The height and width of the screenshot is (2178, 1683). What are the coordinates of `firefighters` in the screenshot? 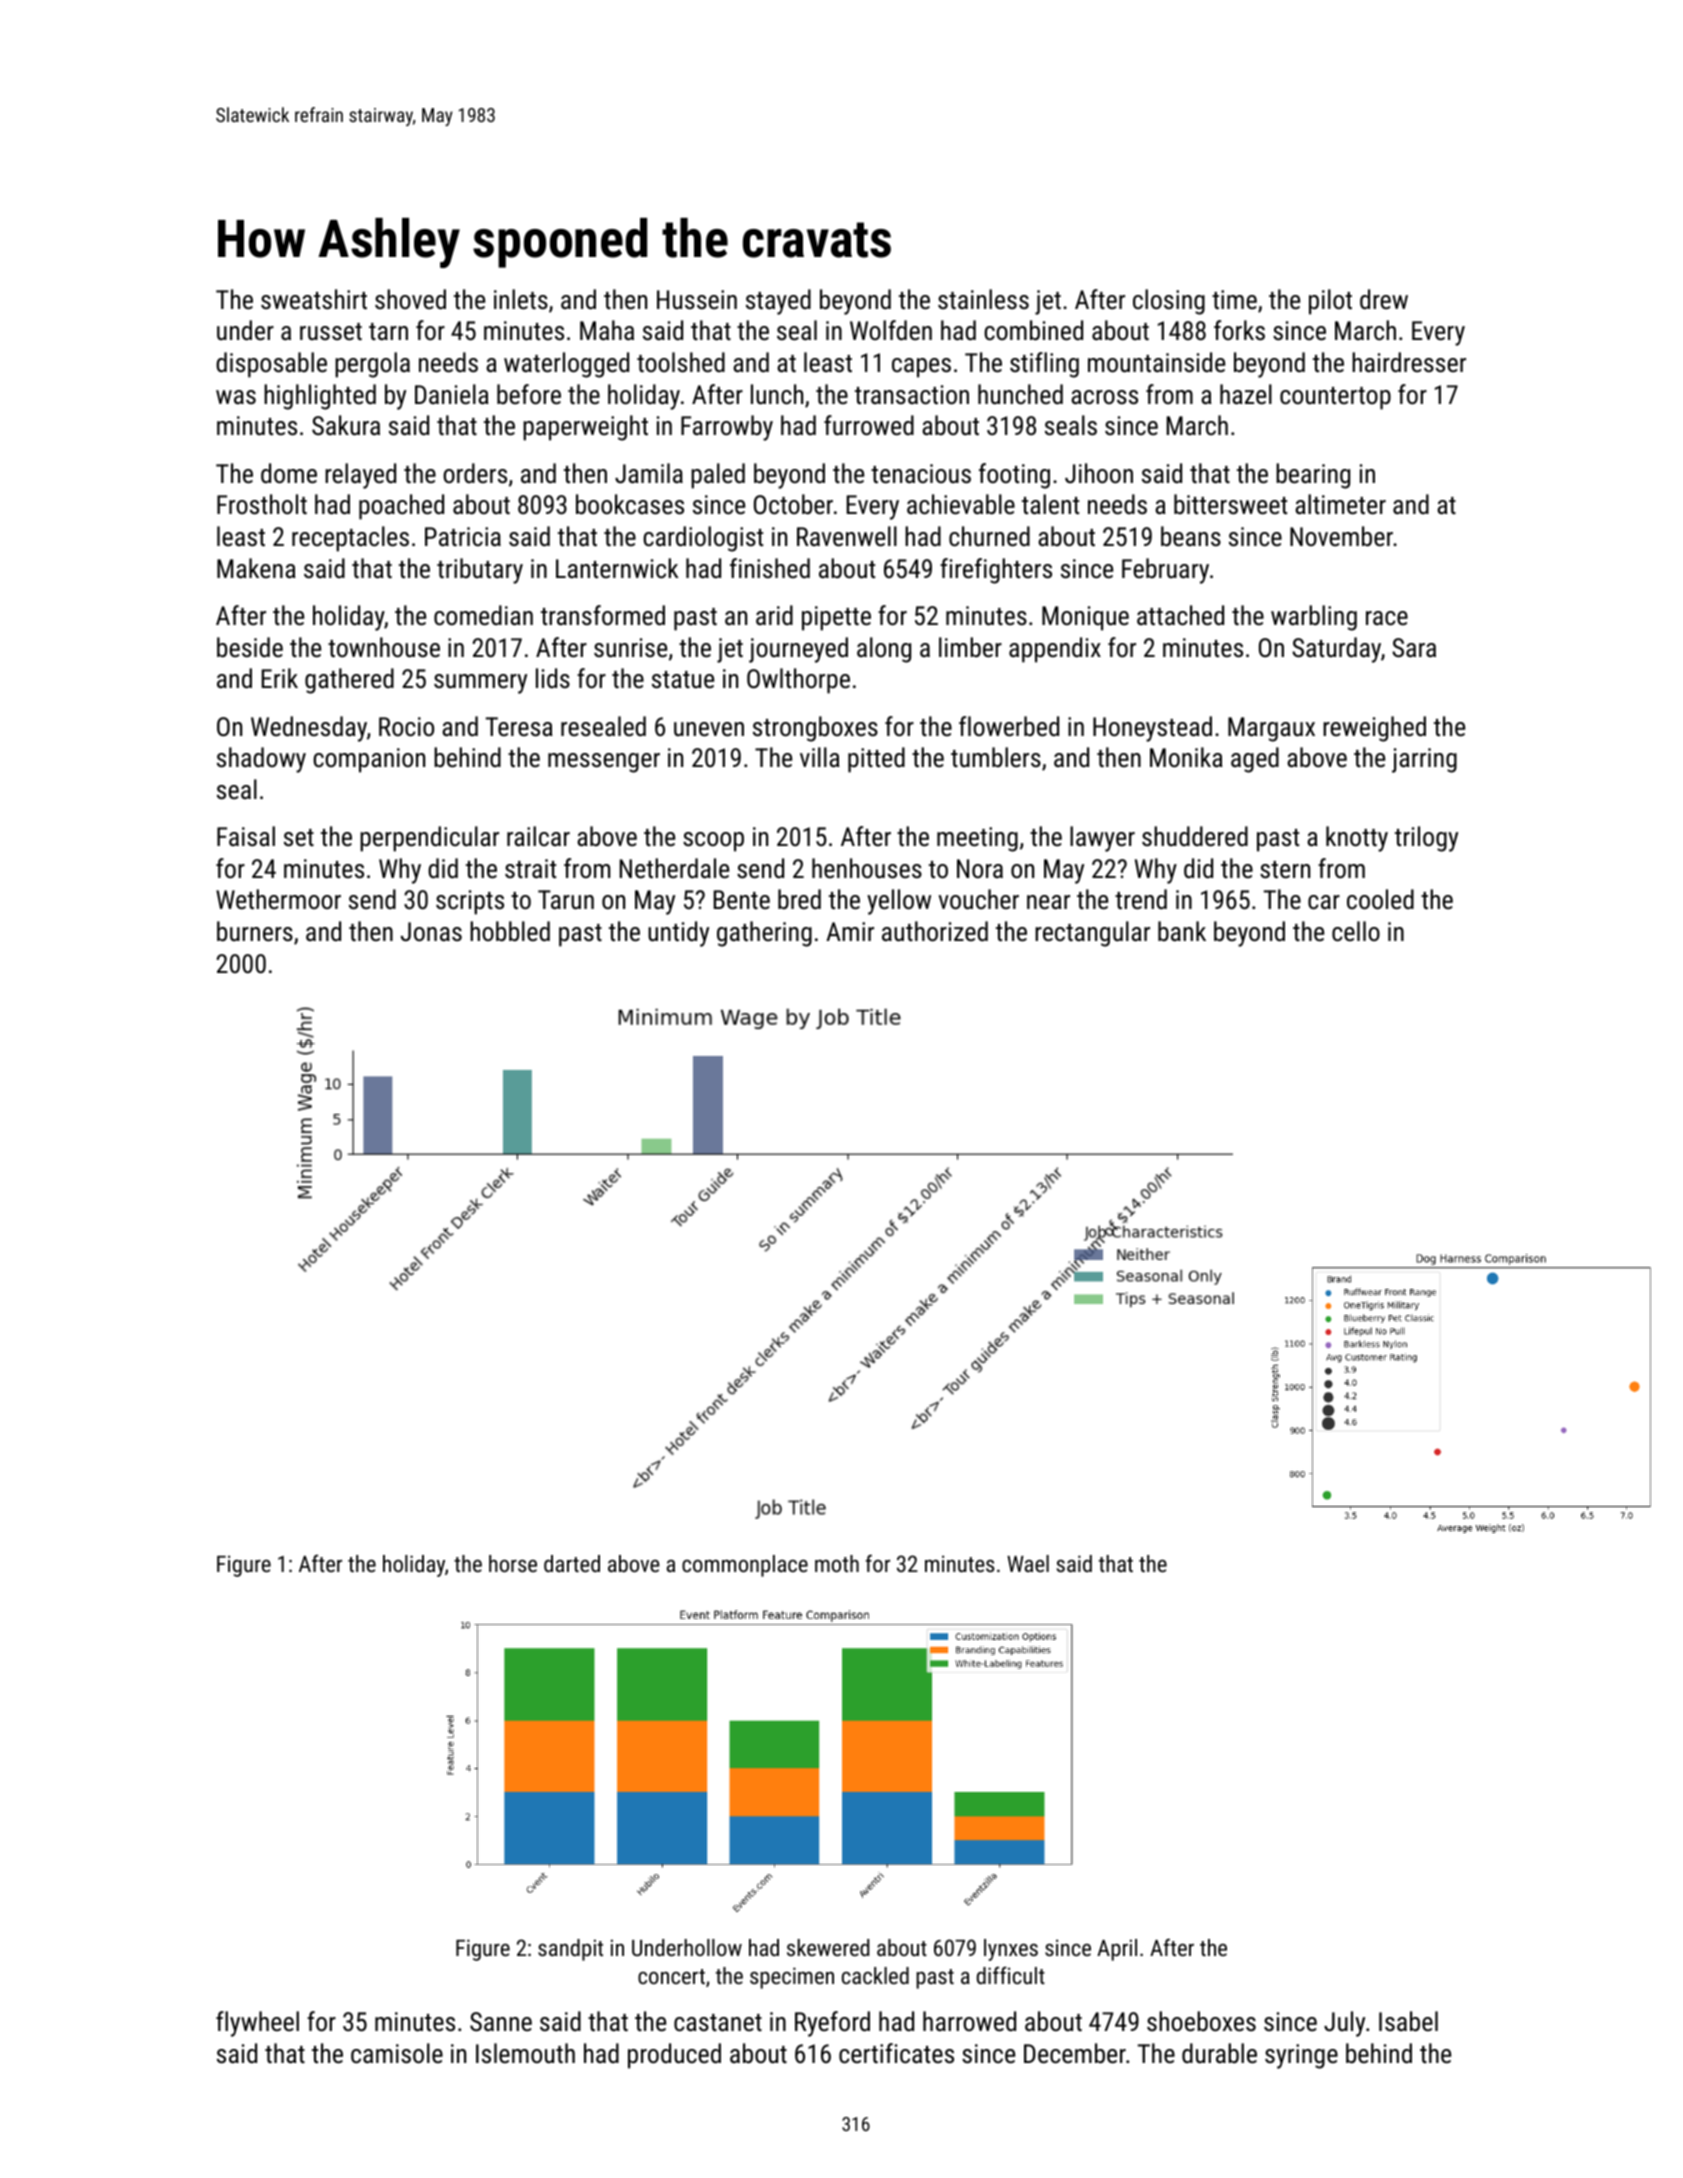 It's located at (996, 571).
